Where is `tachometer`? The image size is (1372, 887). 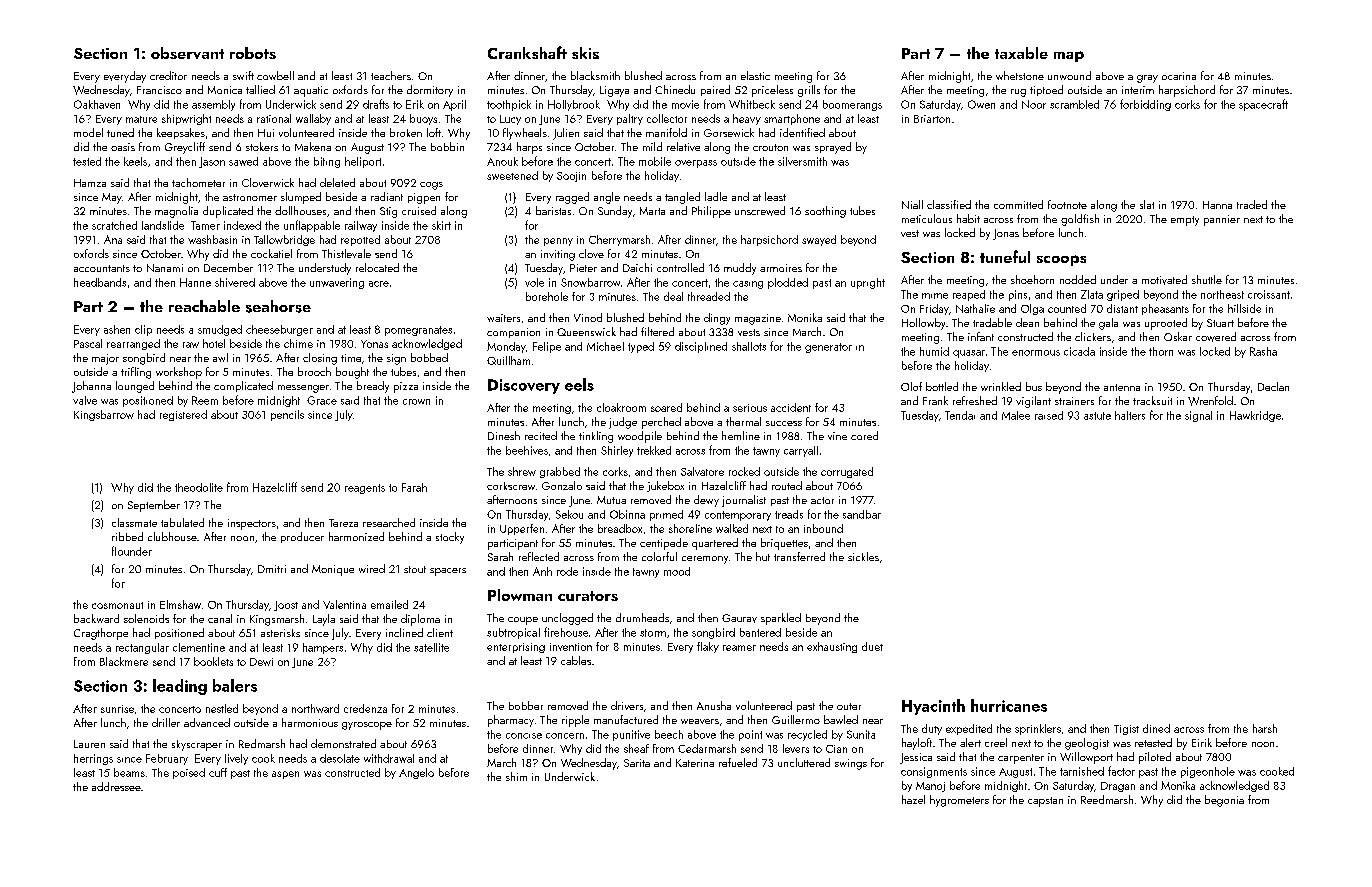
tachometer is located at coordinates (198, 182).
